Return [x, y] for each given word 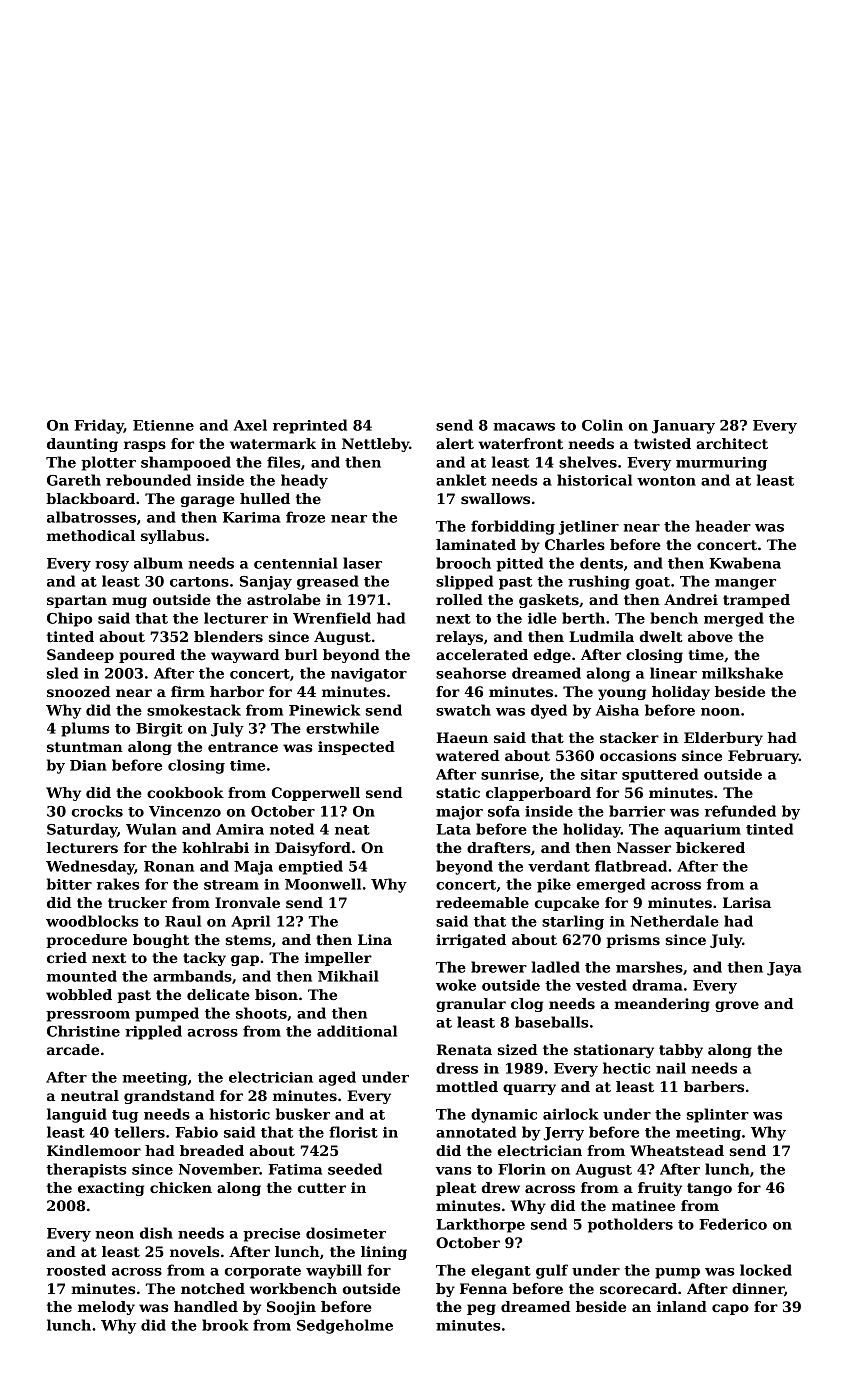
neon [114, 1235]
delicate [218, 994]
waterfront [520, 443]
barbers [714, 1086]
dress [457, 1068]
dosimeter [346, 1233]
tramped [756, 601]
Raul [183, 921]
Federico [733, 1224]
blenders [228, 636]
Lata [453, 829]
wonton [666, 481]
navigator [369, 675]
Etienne [163, 425]
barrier [637, 811]
